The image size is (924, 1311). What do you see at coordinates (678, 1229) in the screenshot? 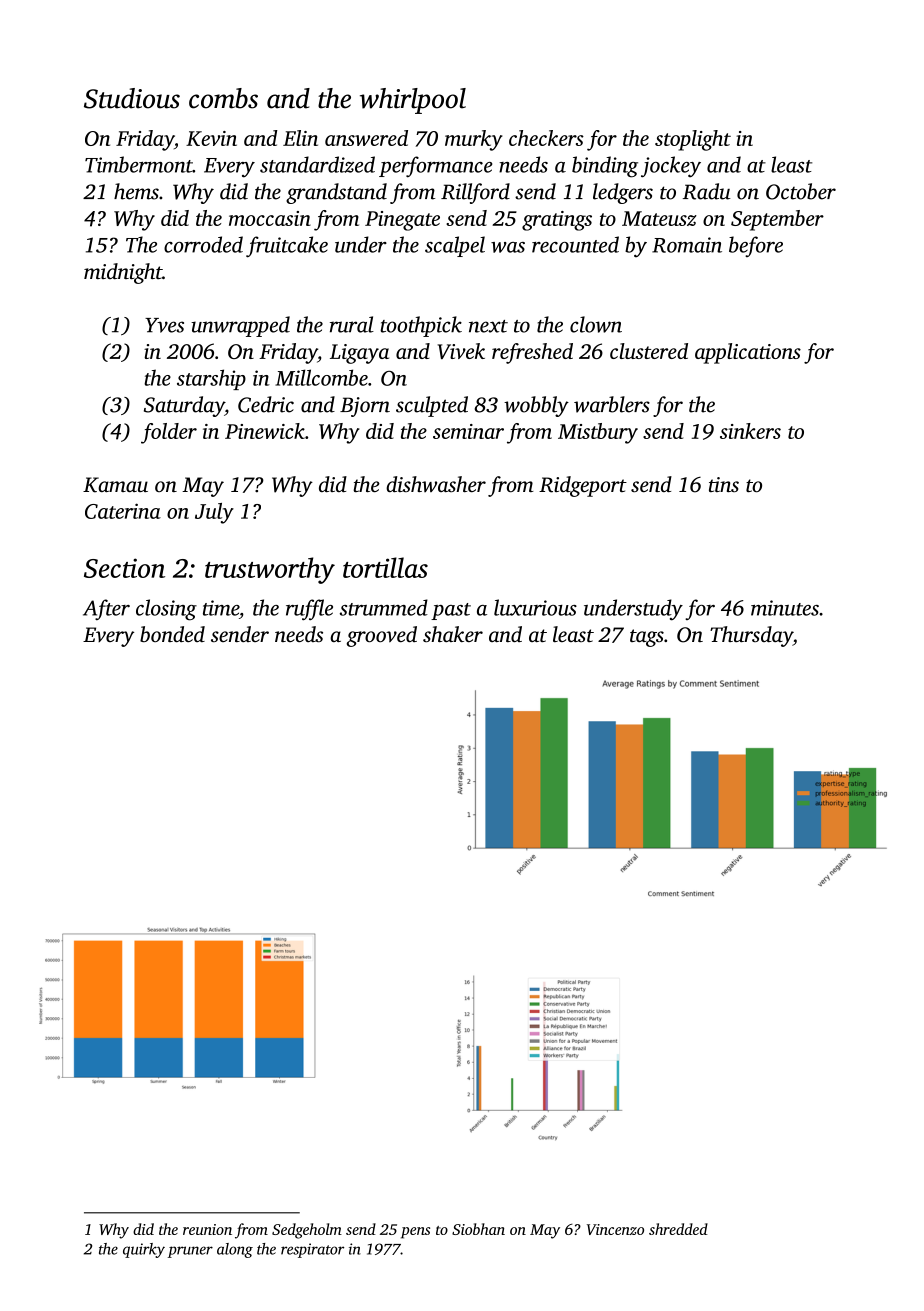
I see `shredded` at bounding box center [678, 1229].
